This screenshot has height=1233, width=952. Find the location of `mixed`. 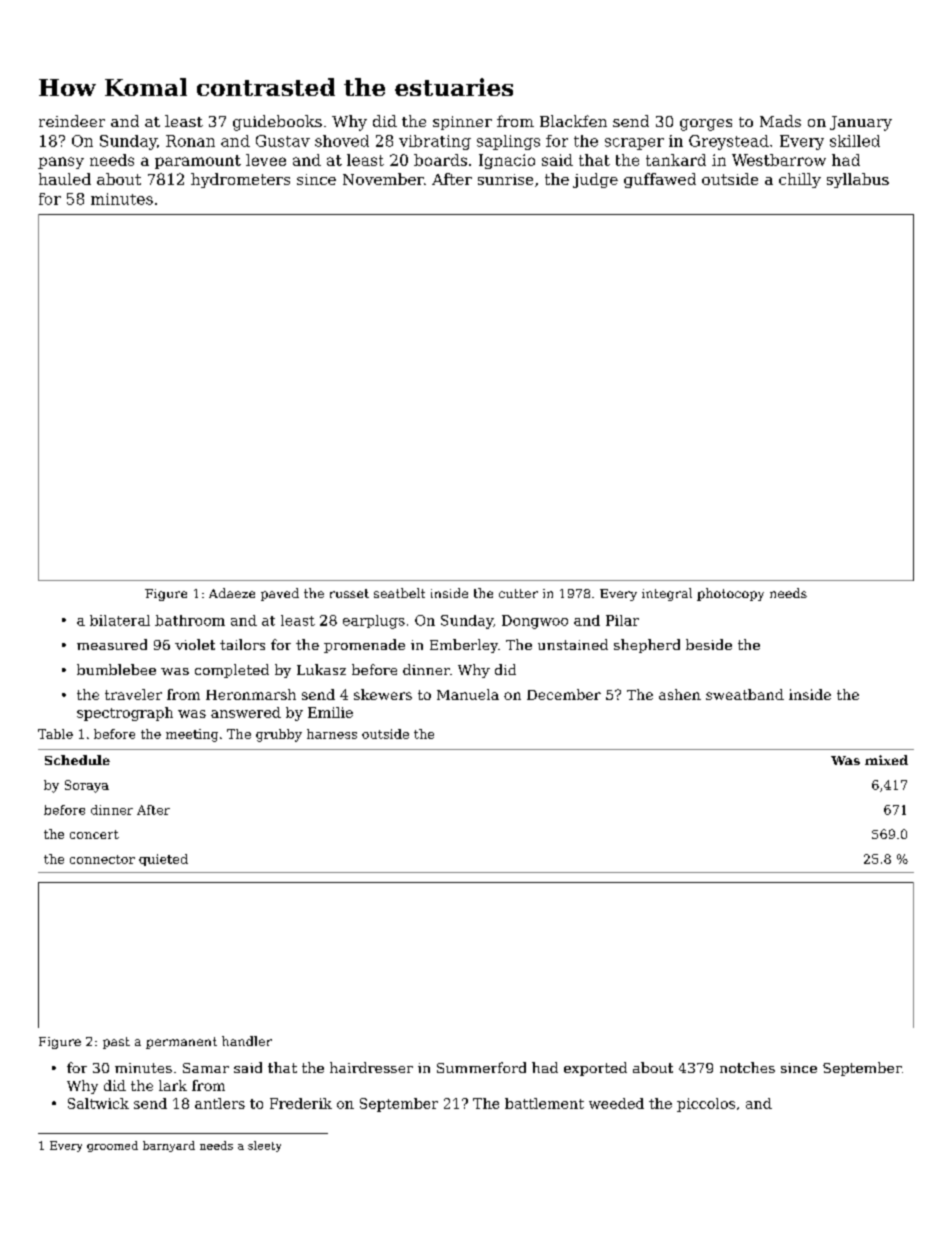

mixed is located at coordinates (886, 760).
